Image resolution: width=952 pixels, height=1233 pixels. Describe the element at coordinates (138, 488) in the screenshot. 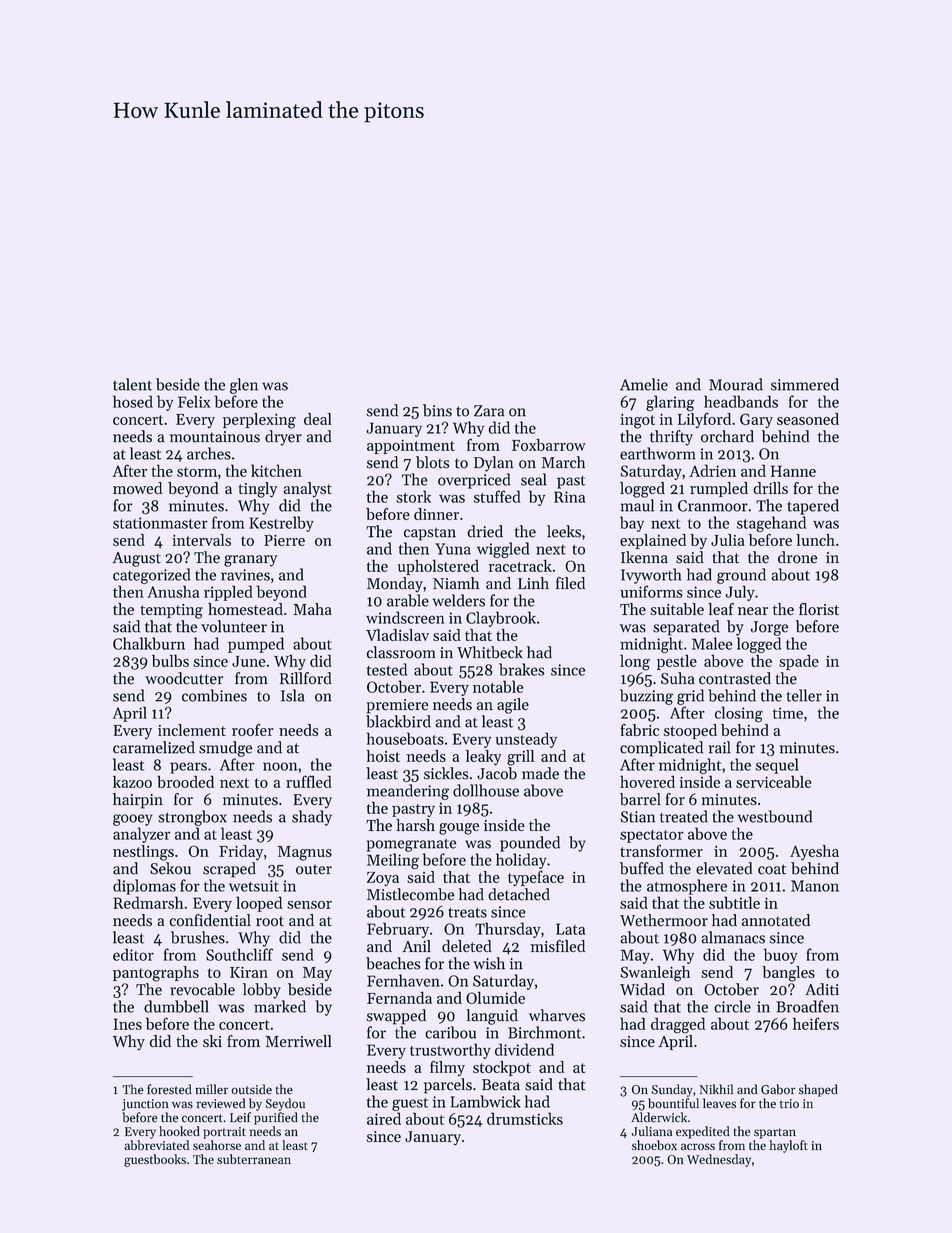

I see `mowed` at that location.
